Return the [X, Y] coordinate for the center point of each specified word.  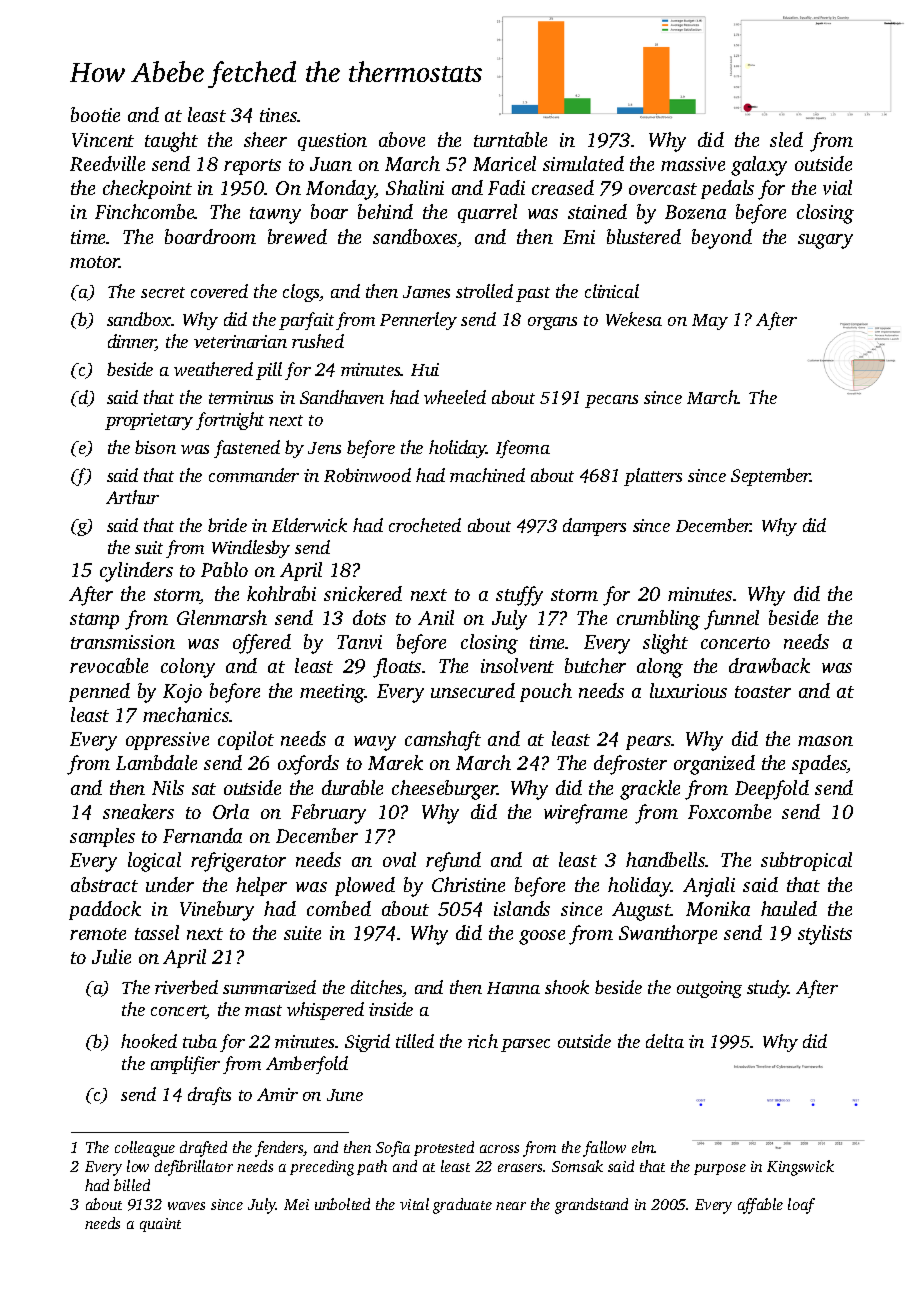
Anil [436, 617]
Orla [231, 811]
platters [653, 477]
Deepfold [772, 790]
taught [171, 142]
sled [786, 139]
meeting [332, 693]
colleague [145, 1149]
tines [279, 115]
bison [155, 447]
